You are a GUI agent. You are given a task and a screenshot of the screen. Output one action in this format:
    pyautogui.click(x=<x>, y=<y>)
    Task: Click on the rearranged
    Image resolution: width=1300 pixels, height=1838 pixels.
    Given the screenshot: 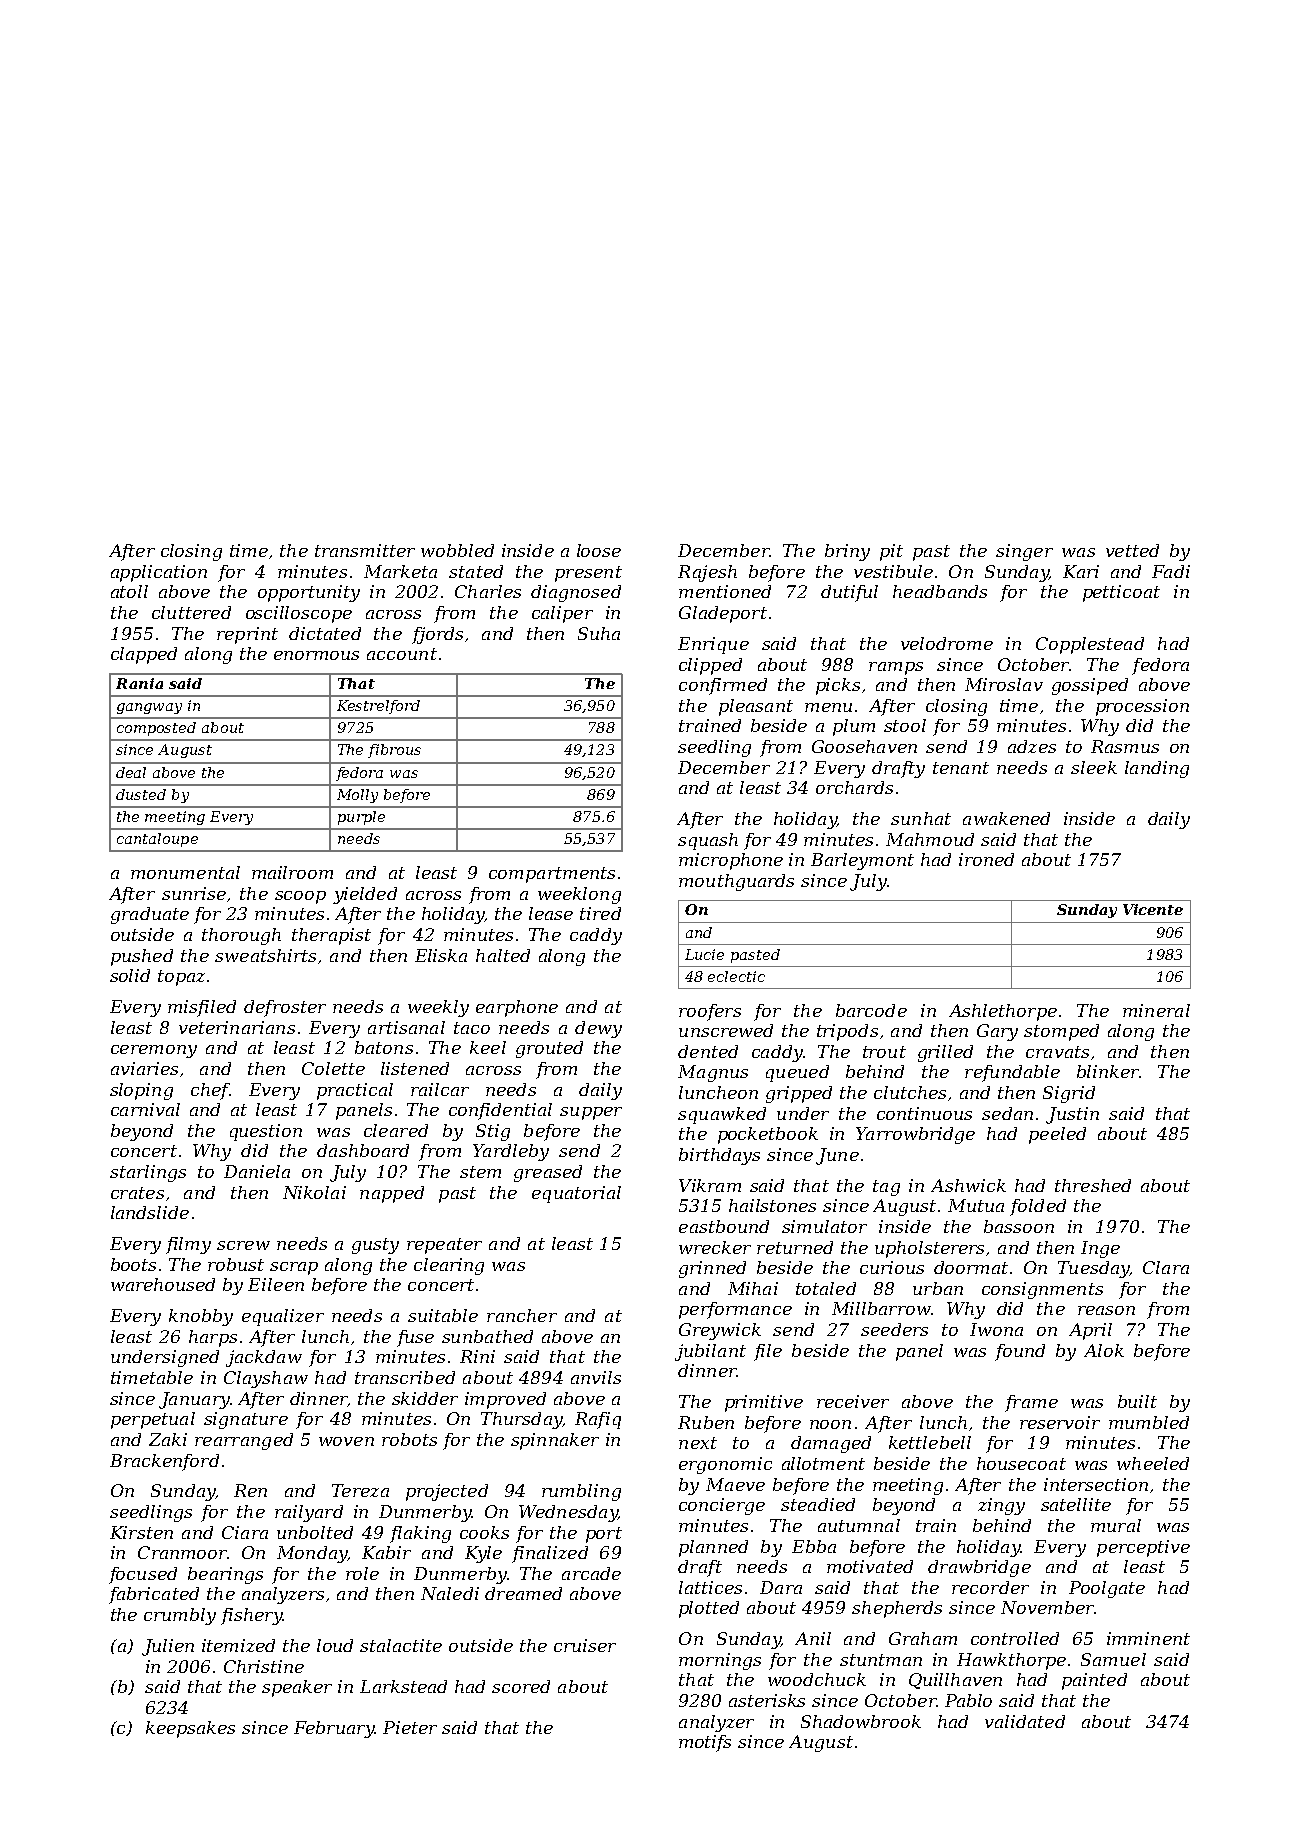 What is the action you would take?
    pyautogui.click(x=244, y=1441)
